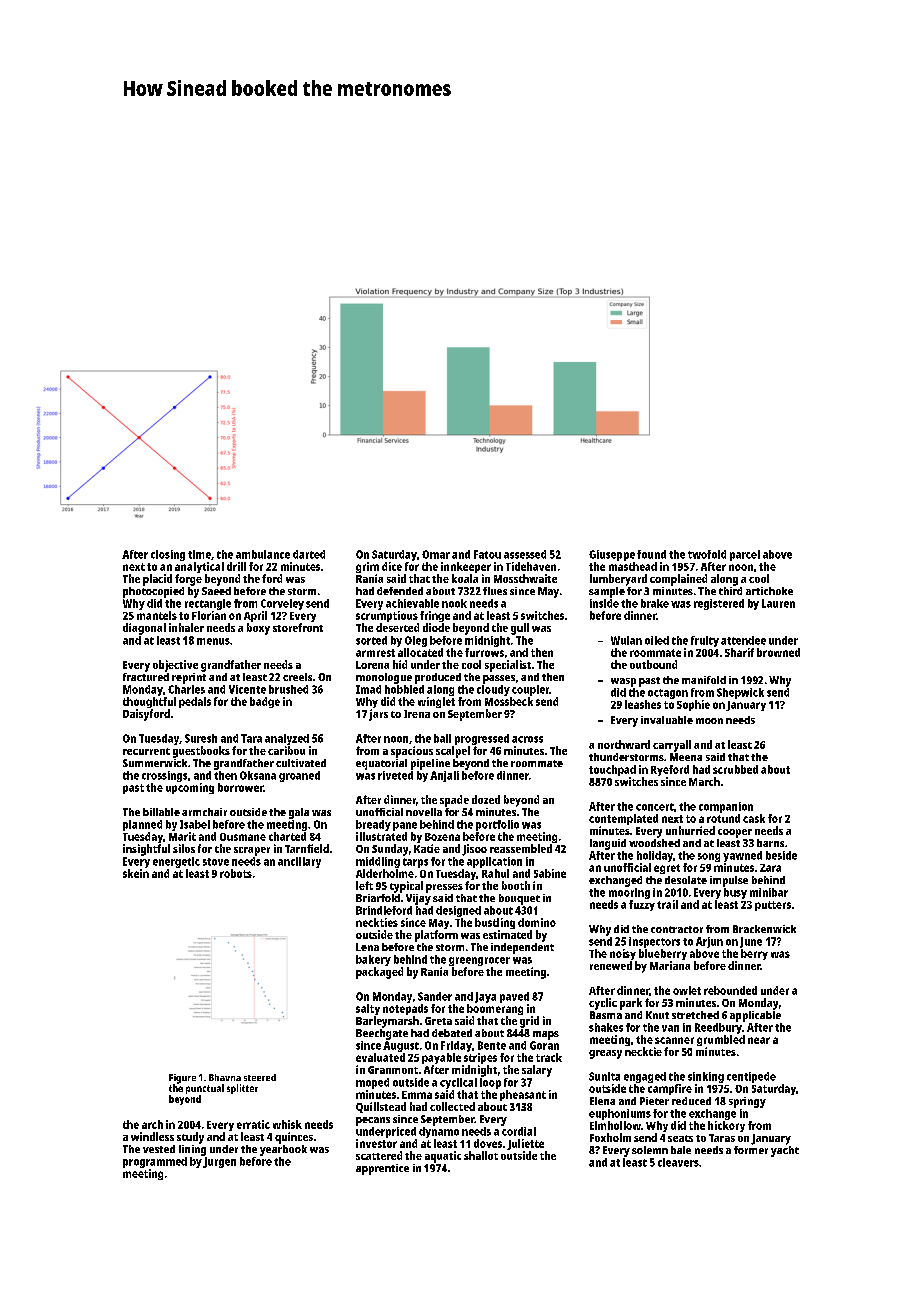 The height and width of the screenshot is (1308, 924). What do you see at coordinates (199, 567) in the screenshot?
I see `analytical` at bounding box center [199, 567].
